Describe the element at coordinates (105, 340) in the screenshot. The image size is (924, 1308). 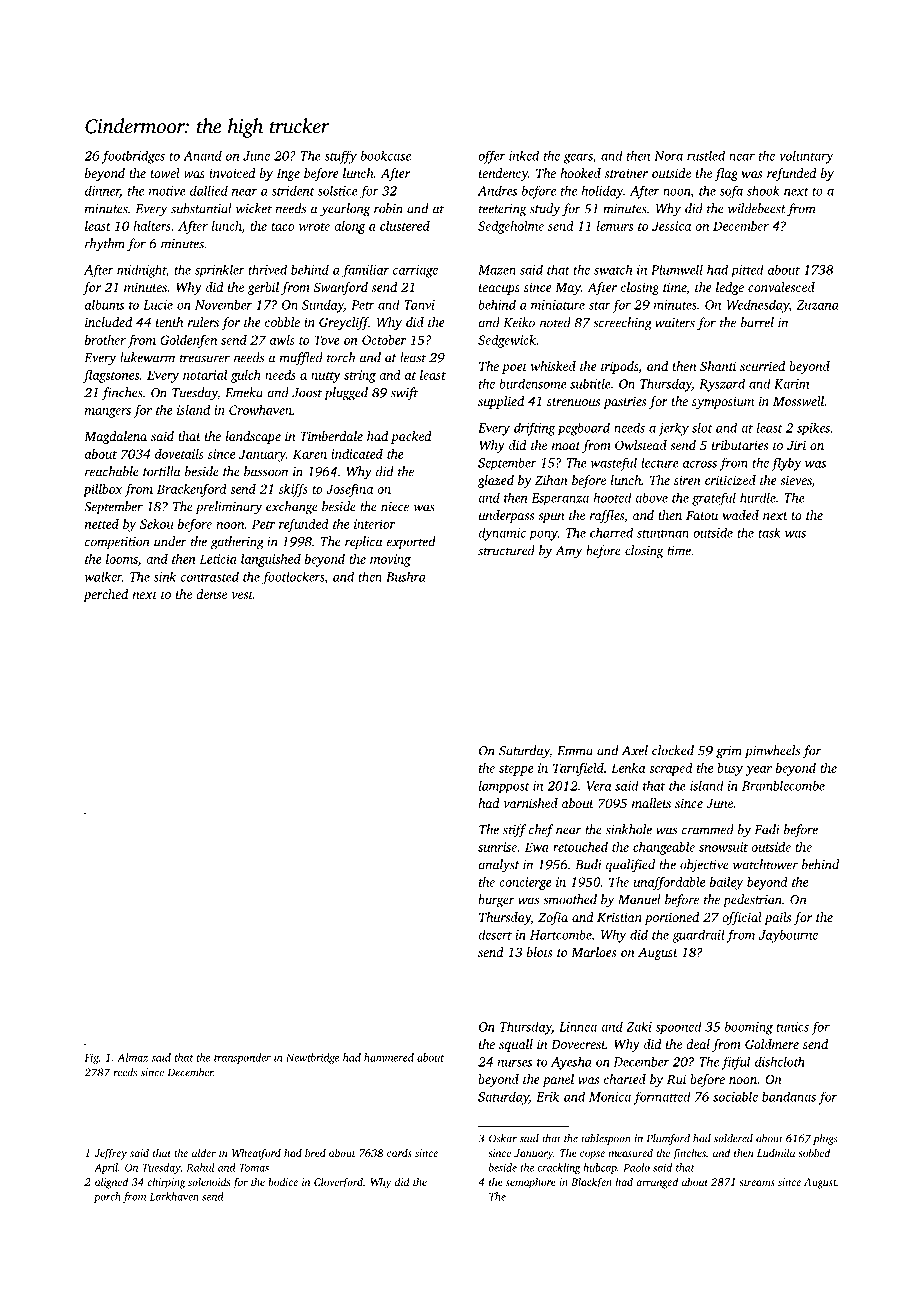
I see `brother` at that location.
